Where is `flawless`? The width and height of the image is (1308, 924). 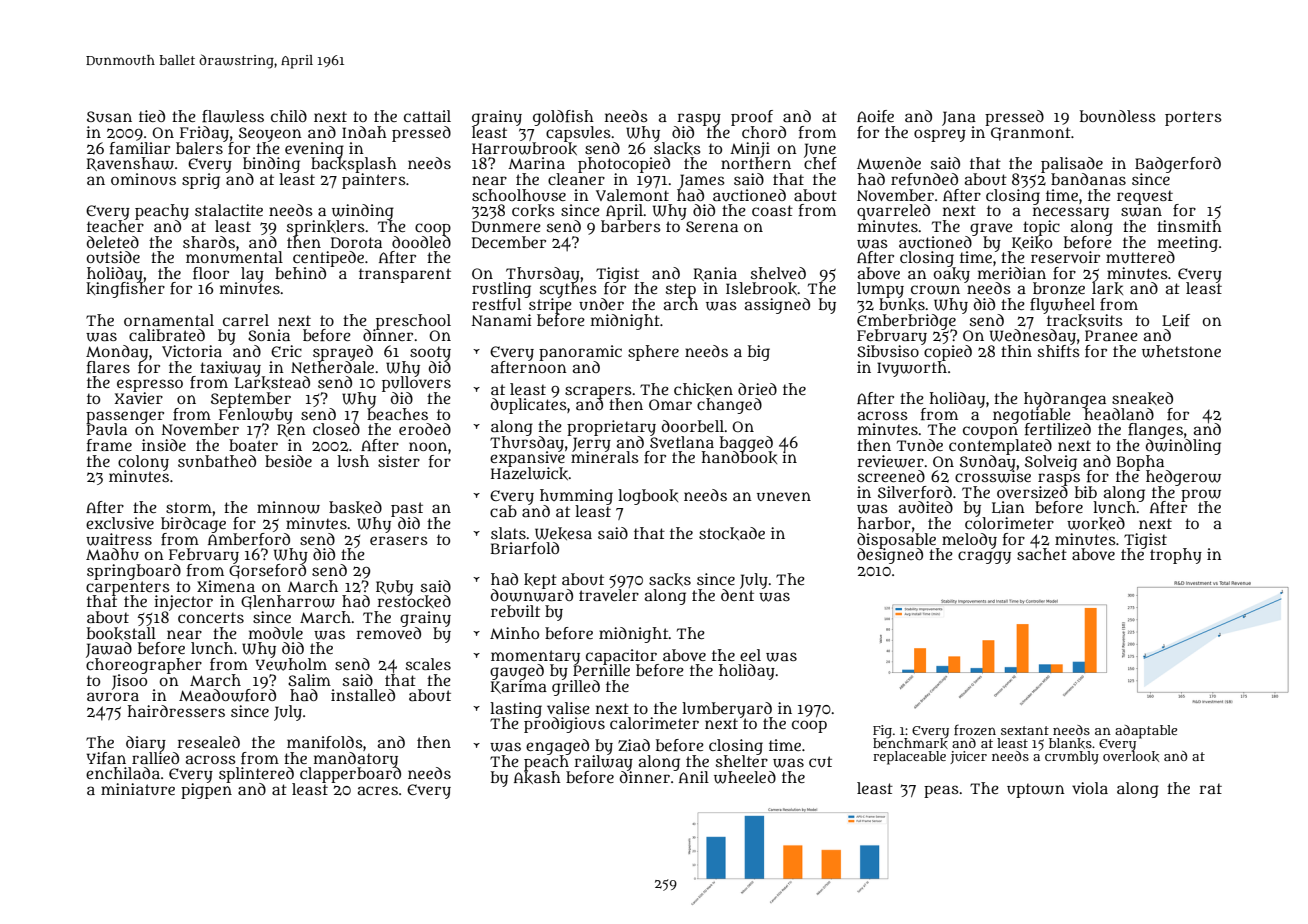 flawless is located at coordinates (233, 116).
